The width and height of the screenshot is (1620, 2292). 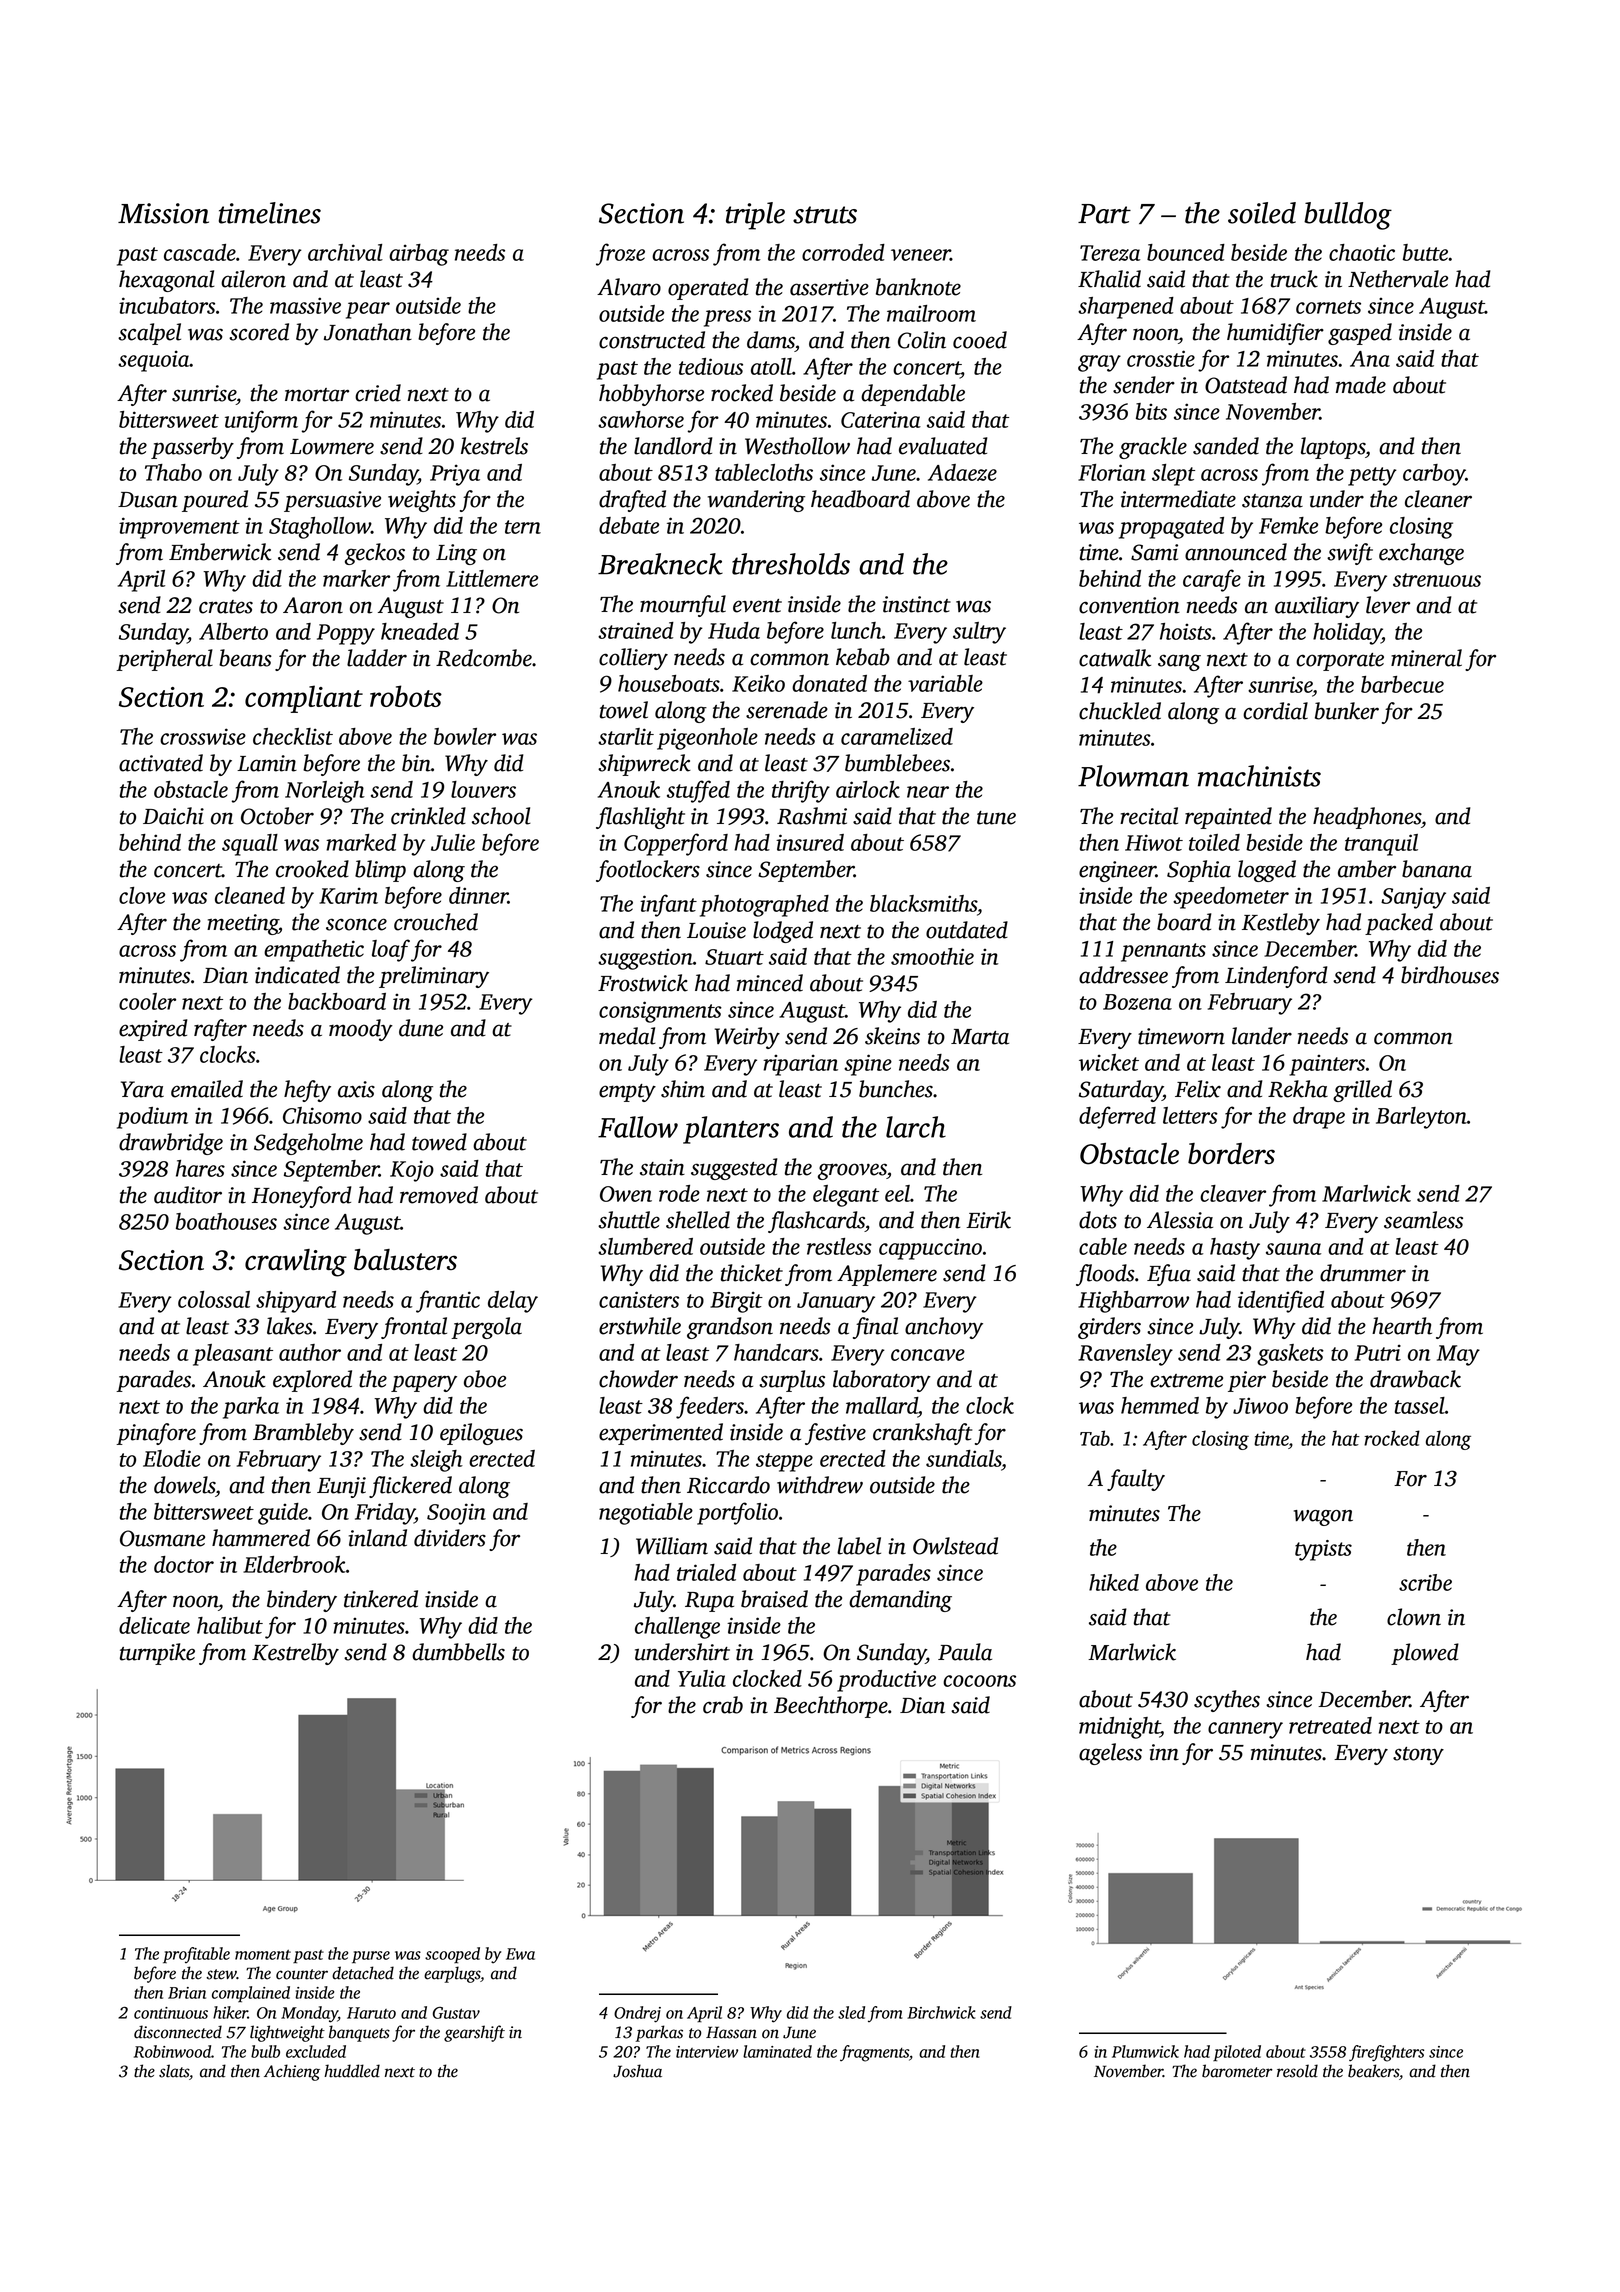 What do you see at coordinates (1105, 1275) in the screenshot?
I see `floods` at bounding box center [1105, 1275].
